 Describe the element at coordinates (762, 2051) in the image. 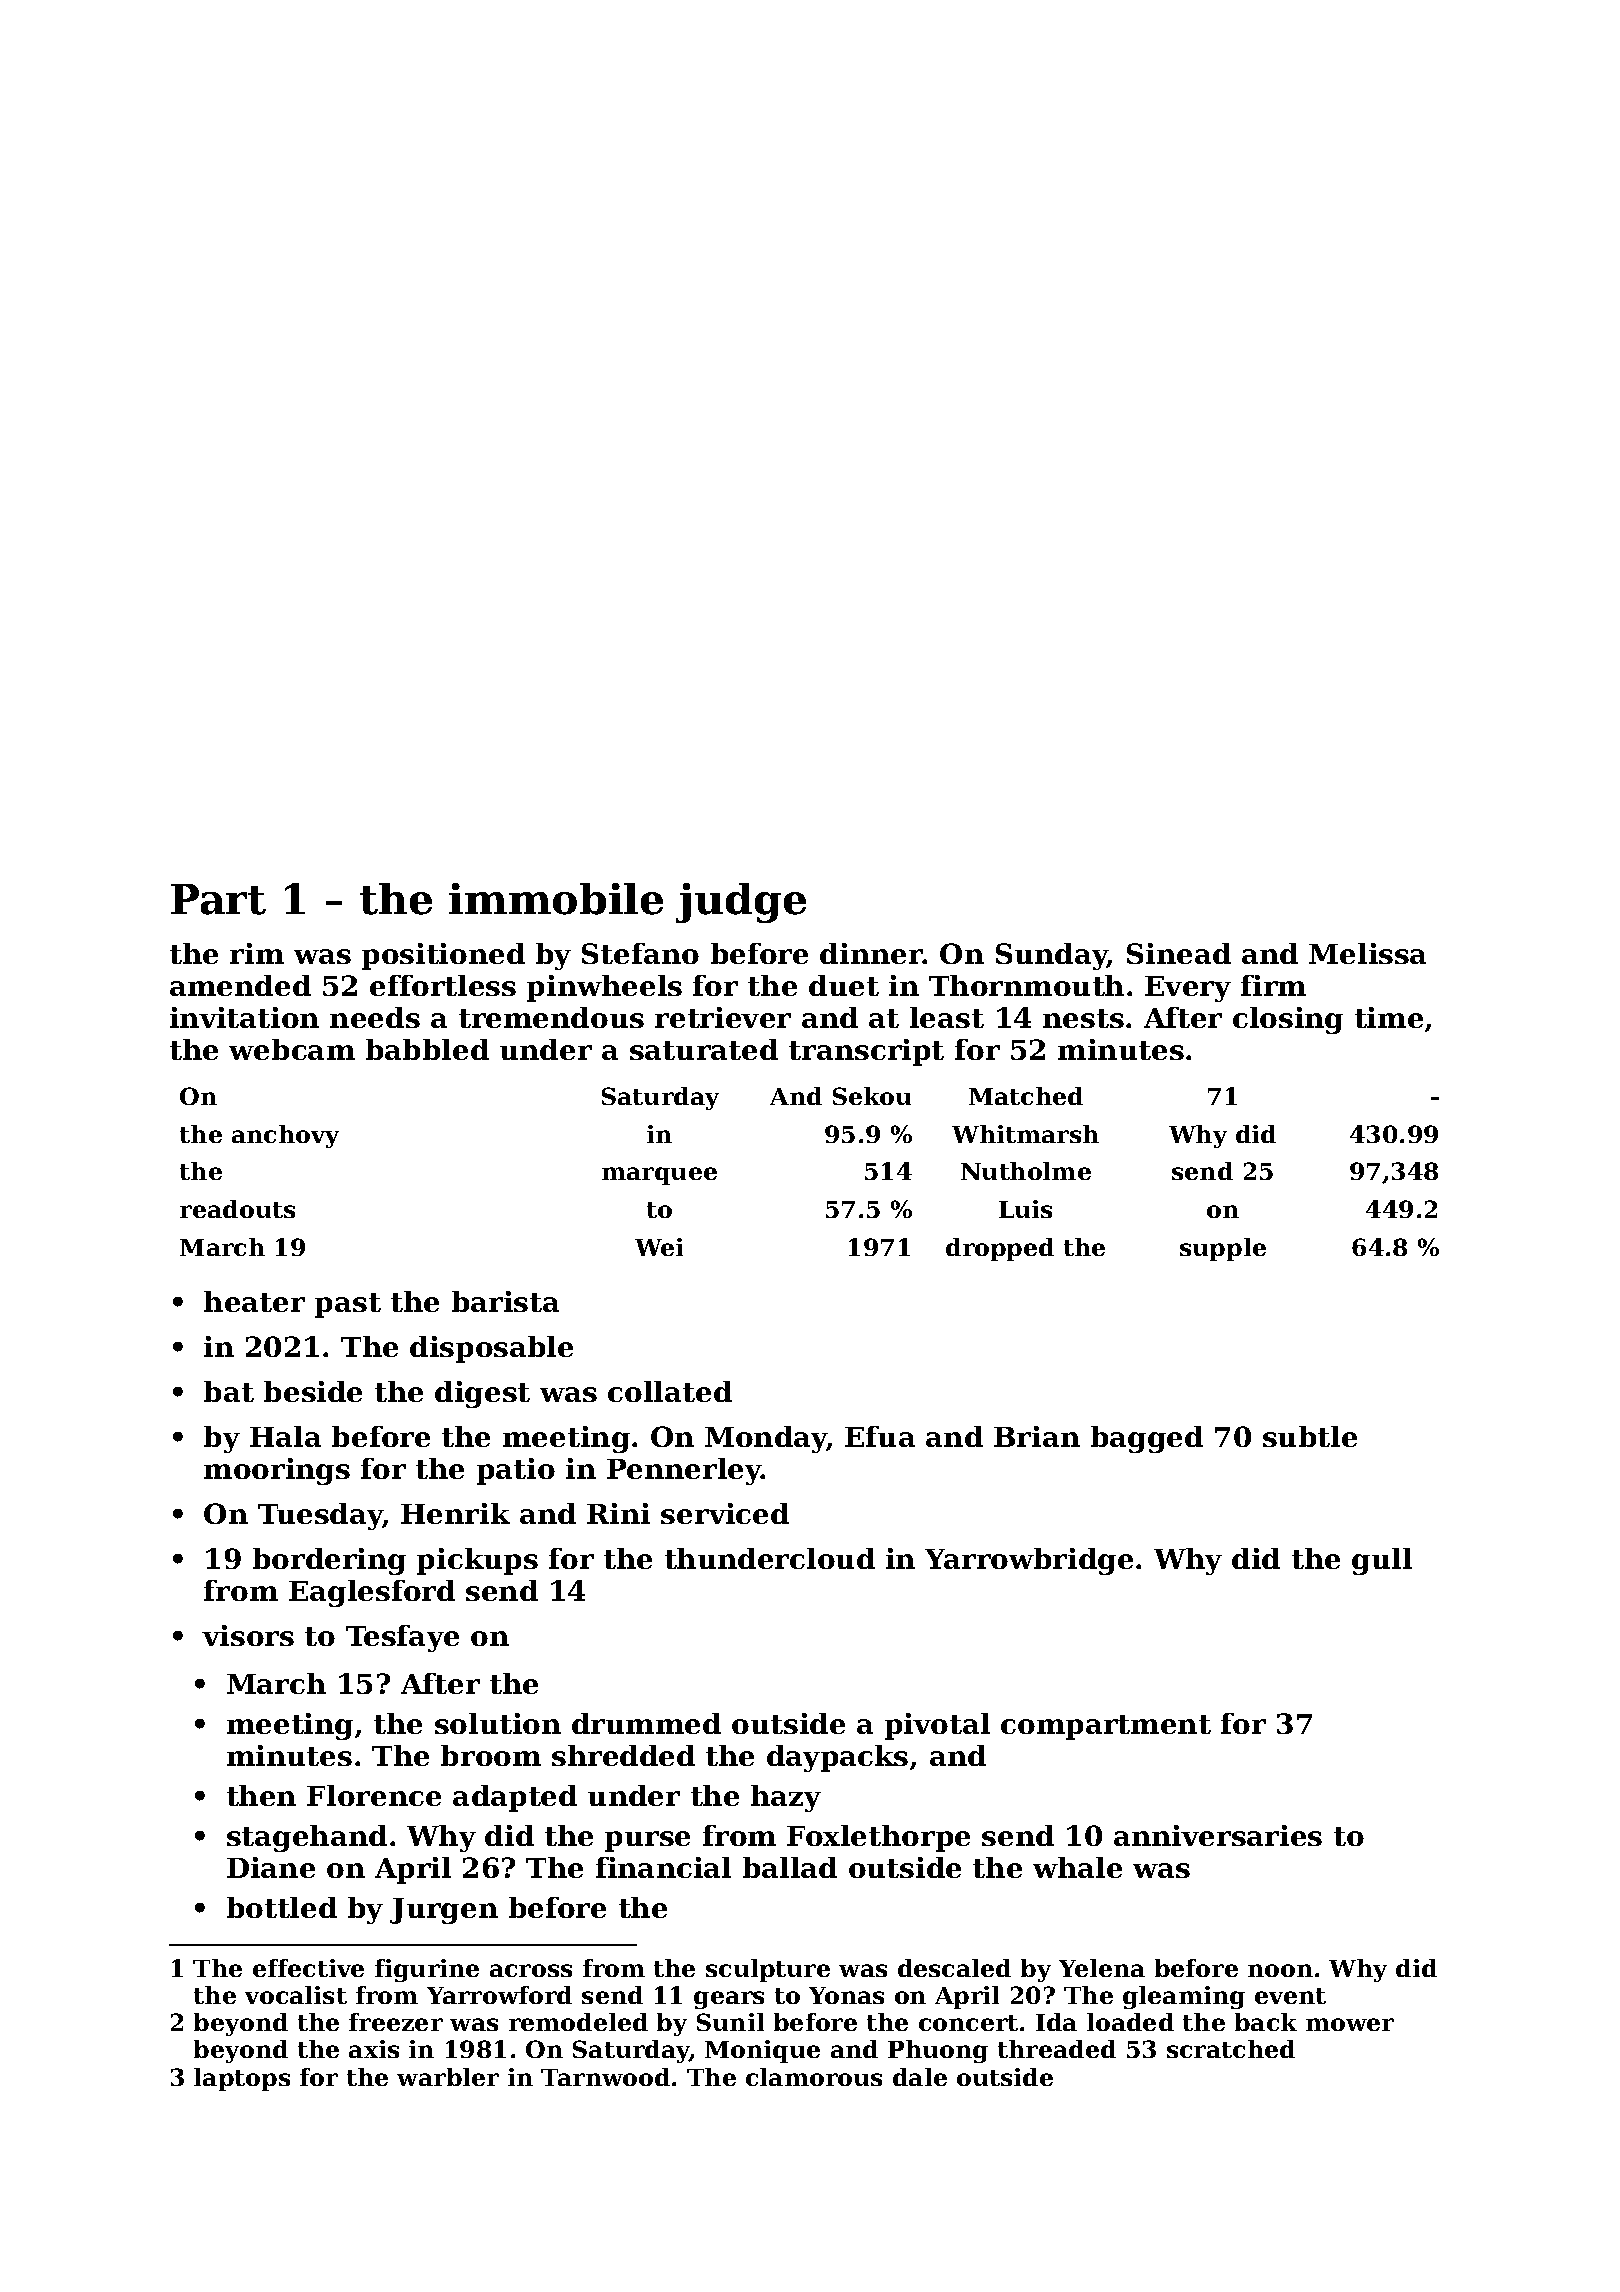

I see `Monique` at that location.
